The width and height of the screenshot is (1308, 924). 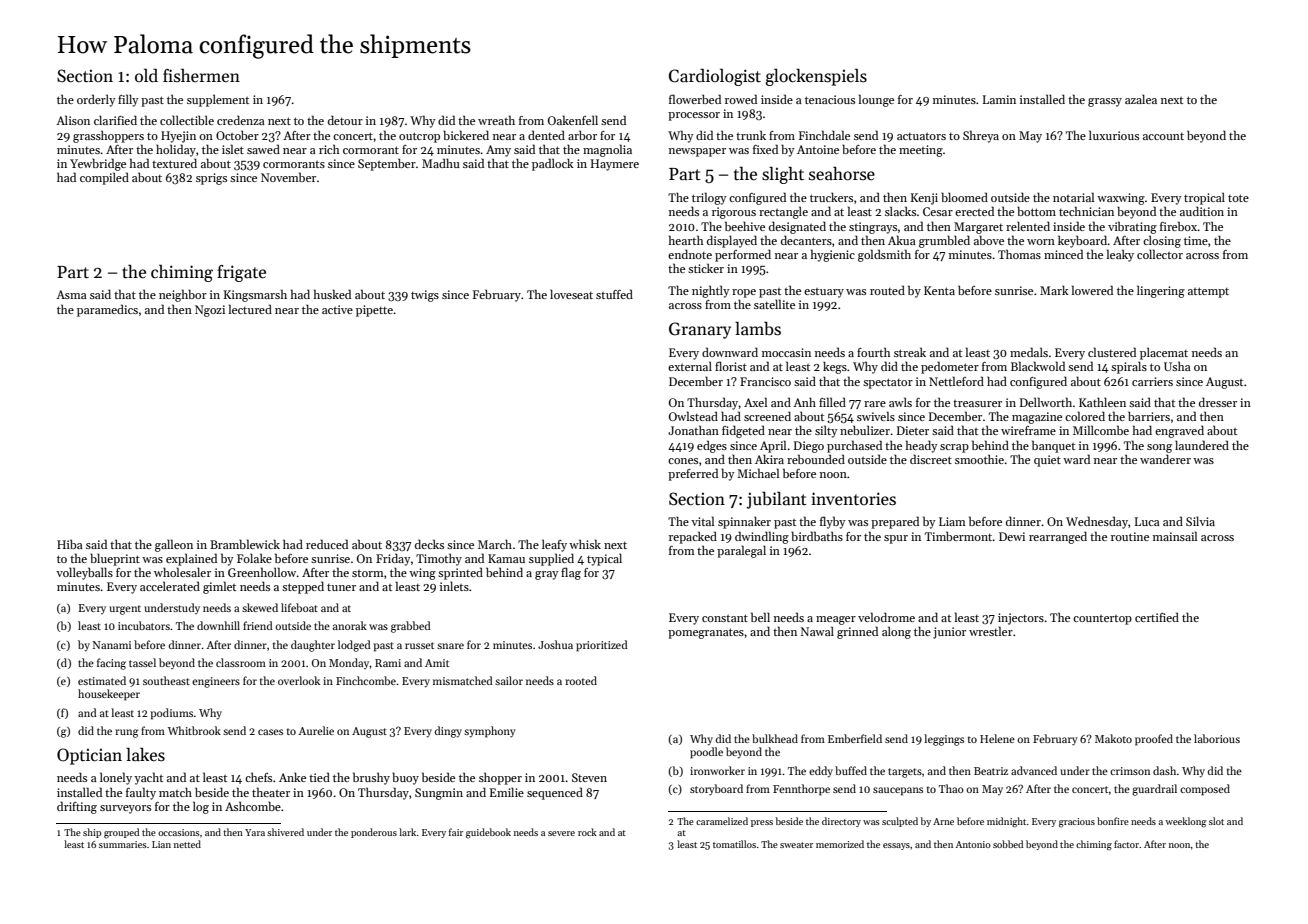 What do you see at coordinates (337, 309) in the screenshot?
I see `active` at bounding box center [337, 309].
